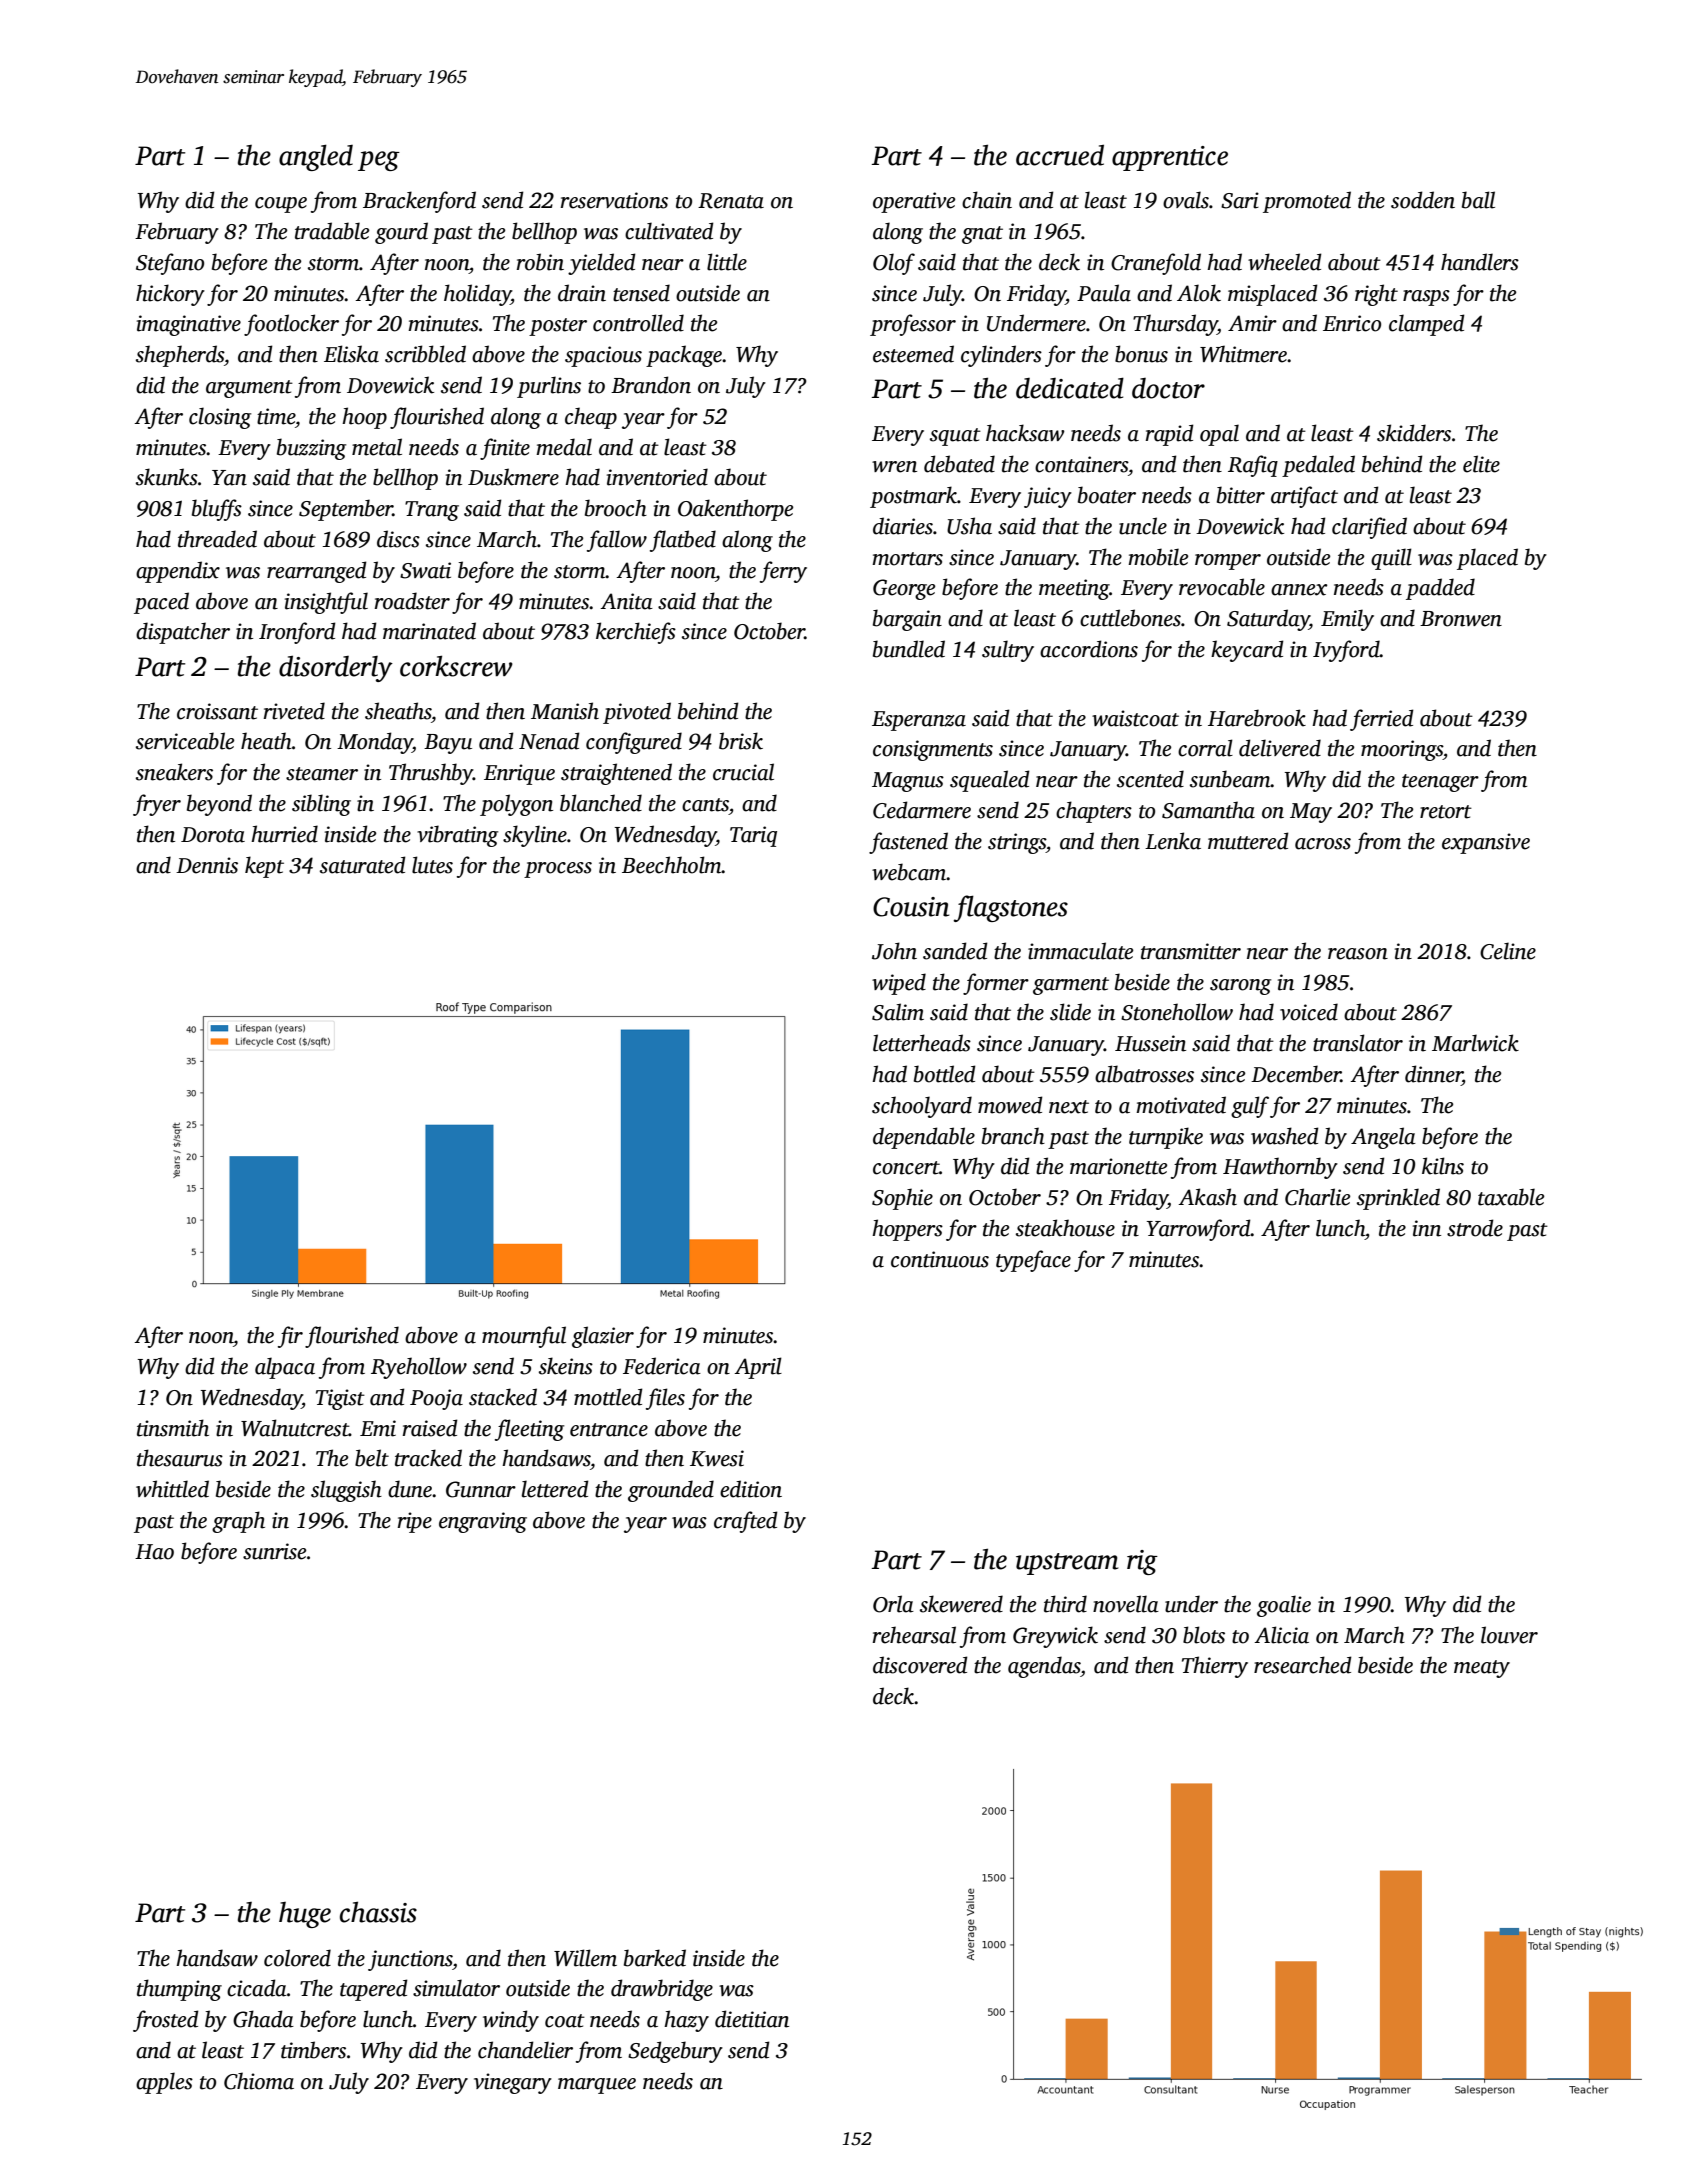 The height and width of the screenshot is (2178, 1683). Describe the element at coordinates (1509, 1635) in the screenshot. I see `louver` at that location.
